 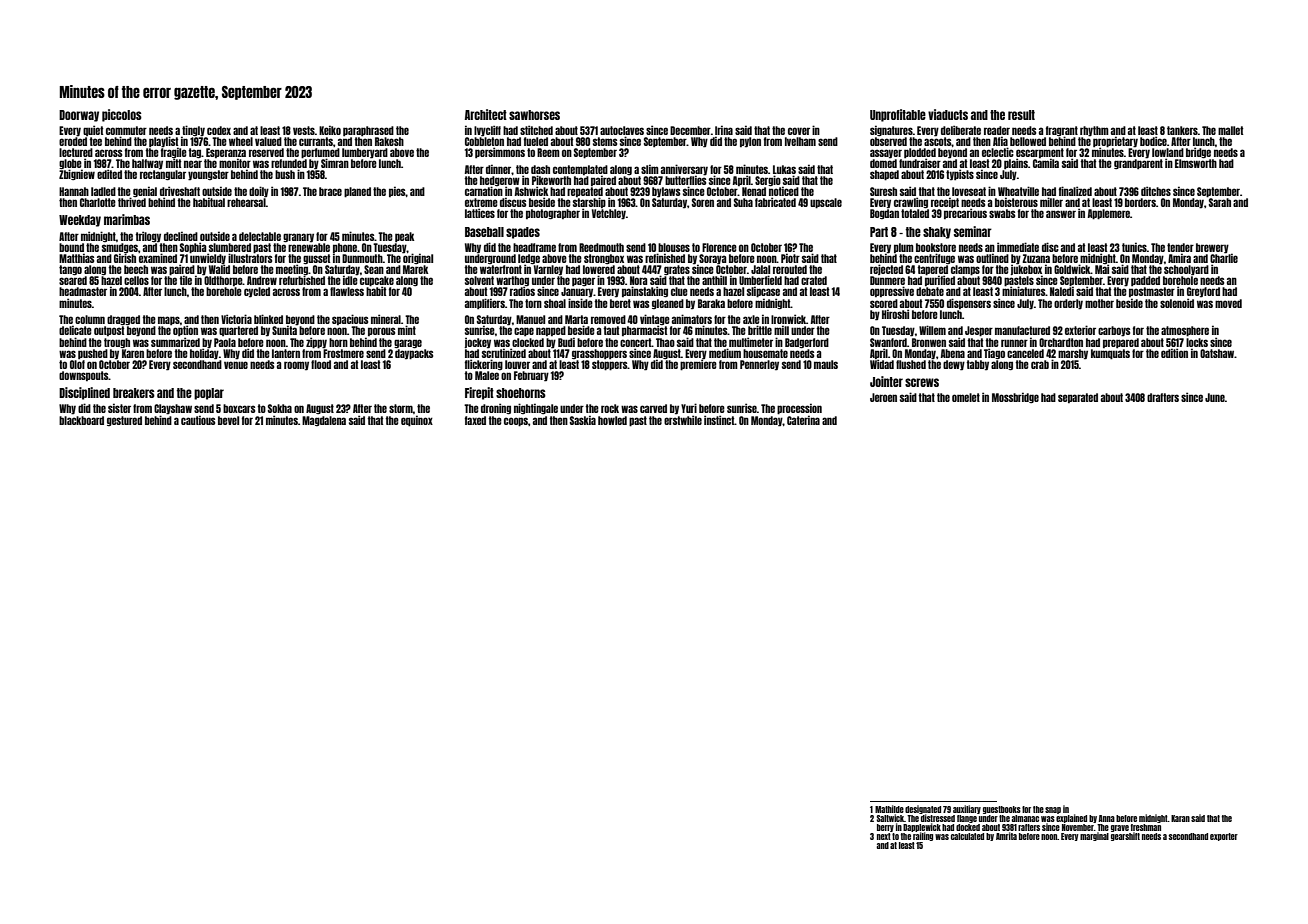 I want to click on Mathilde, so click(x=889, y=809).
